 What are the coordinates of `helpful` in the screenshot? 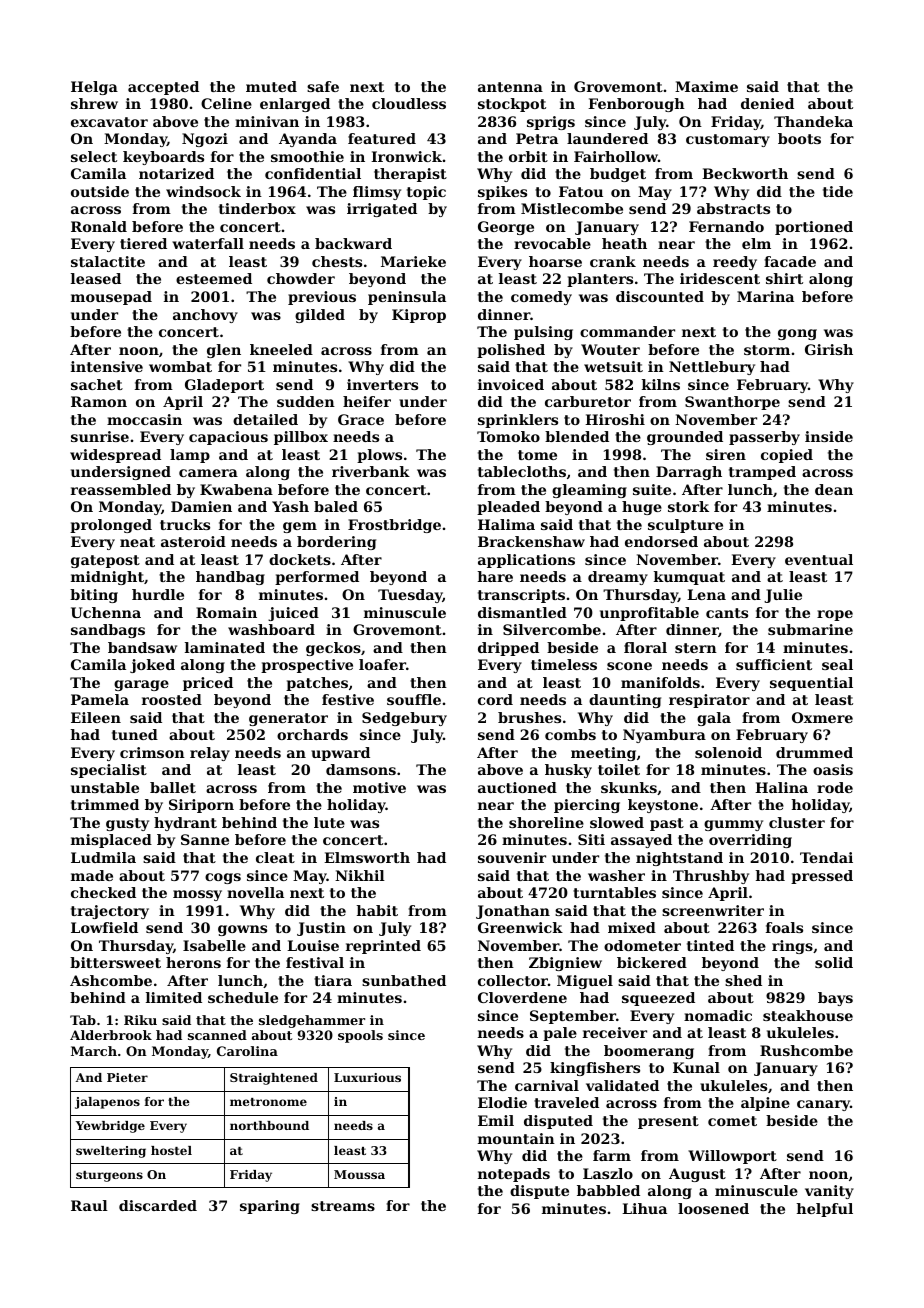 It's located at (824, 1210).
